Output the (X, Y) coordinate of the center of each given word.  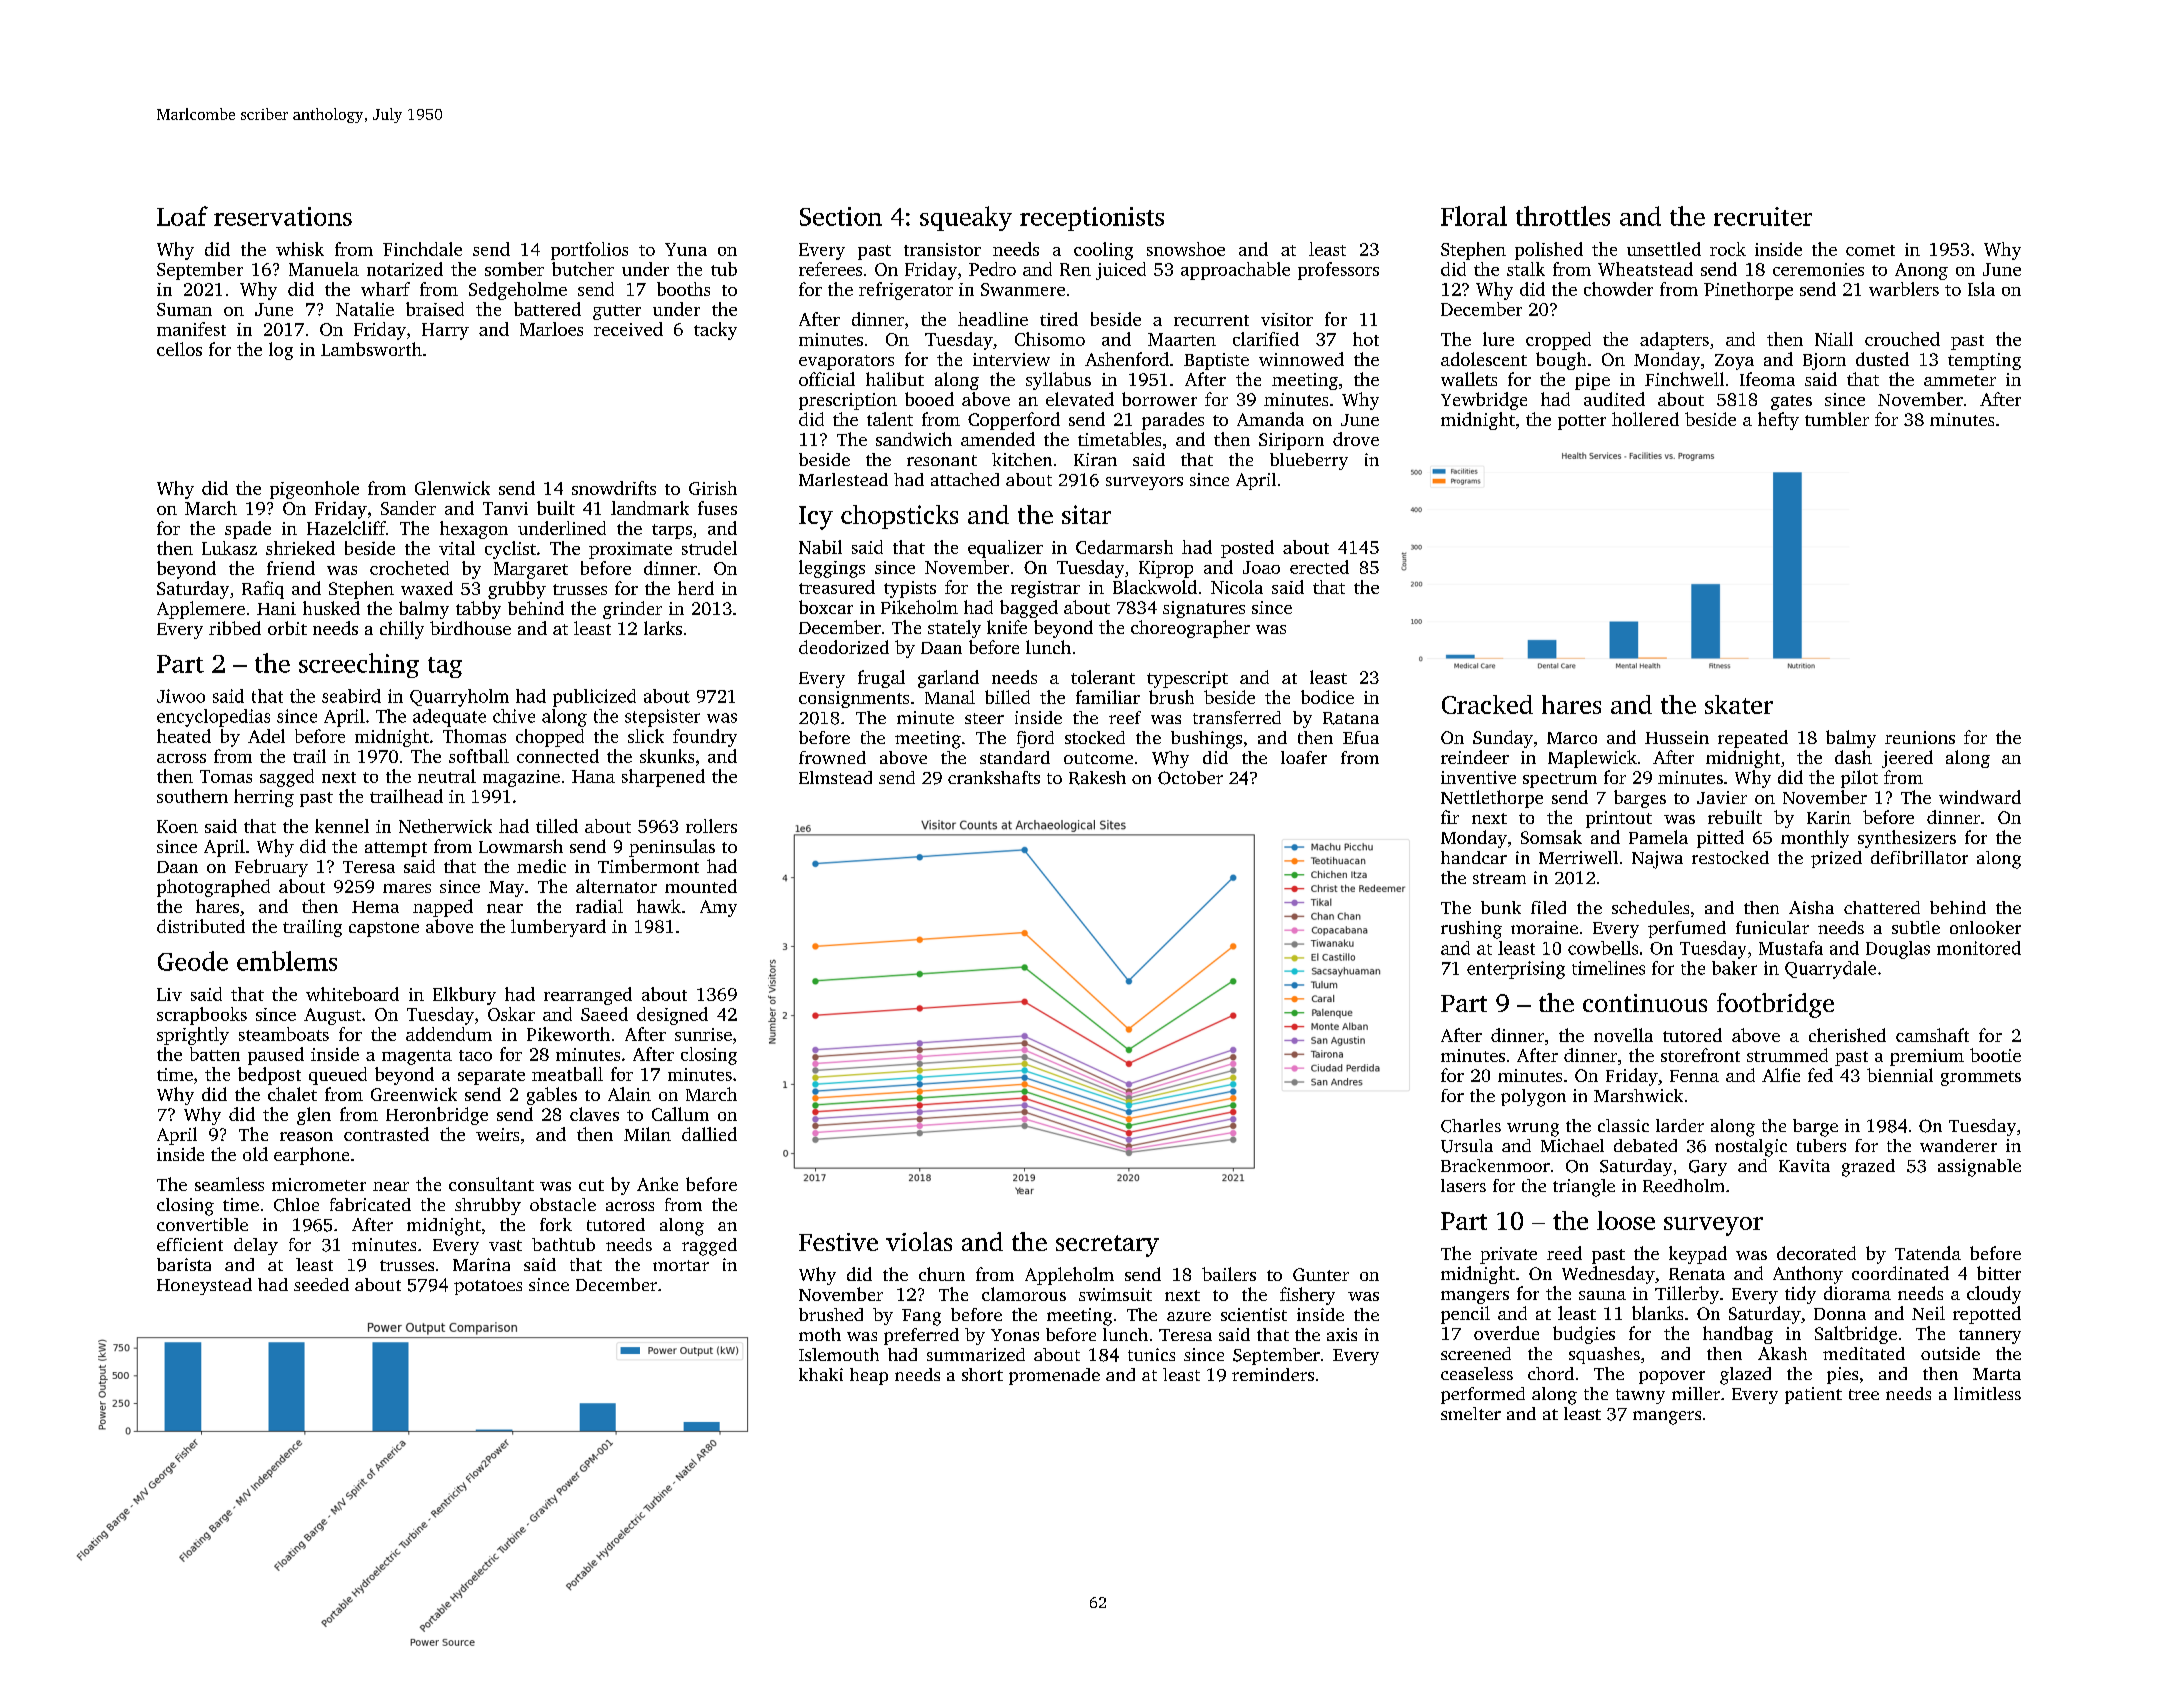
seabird (351, 696)
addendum (449, 1034)
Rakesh (1097, 778)
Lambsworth (371, 349)
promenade (1054, 1376)
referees (830, 269)
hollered (1645, 419)
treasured (837, 587)
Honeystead (204, 1286)
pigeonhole (314, 490)
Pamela (1658, 837)
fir (1450, 817)
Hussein (1677, 737)
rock (1728, 249)
